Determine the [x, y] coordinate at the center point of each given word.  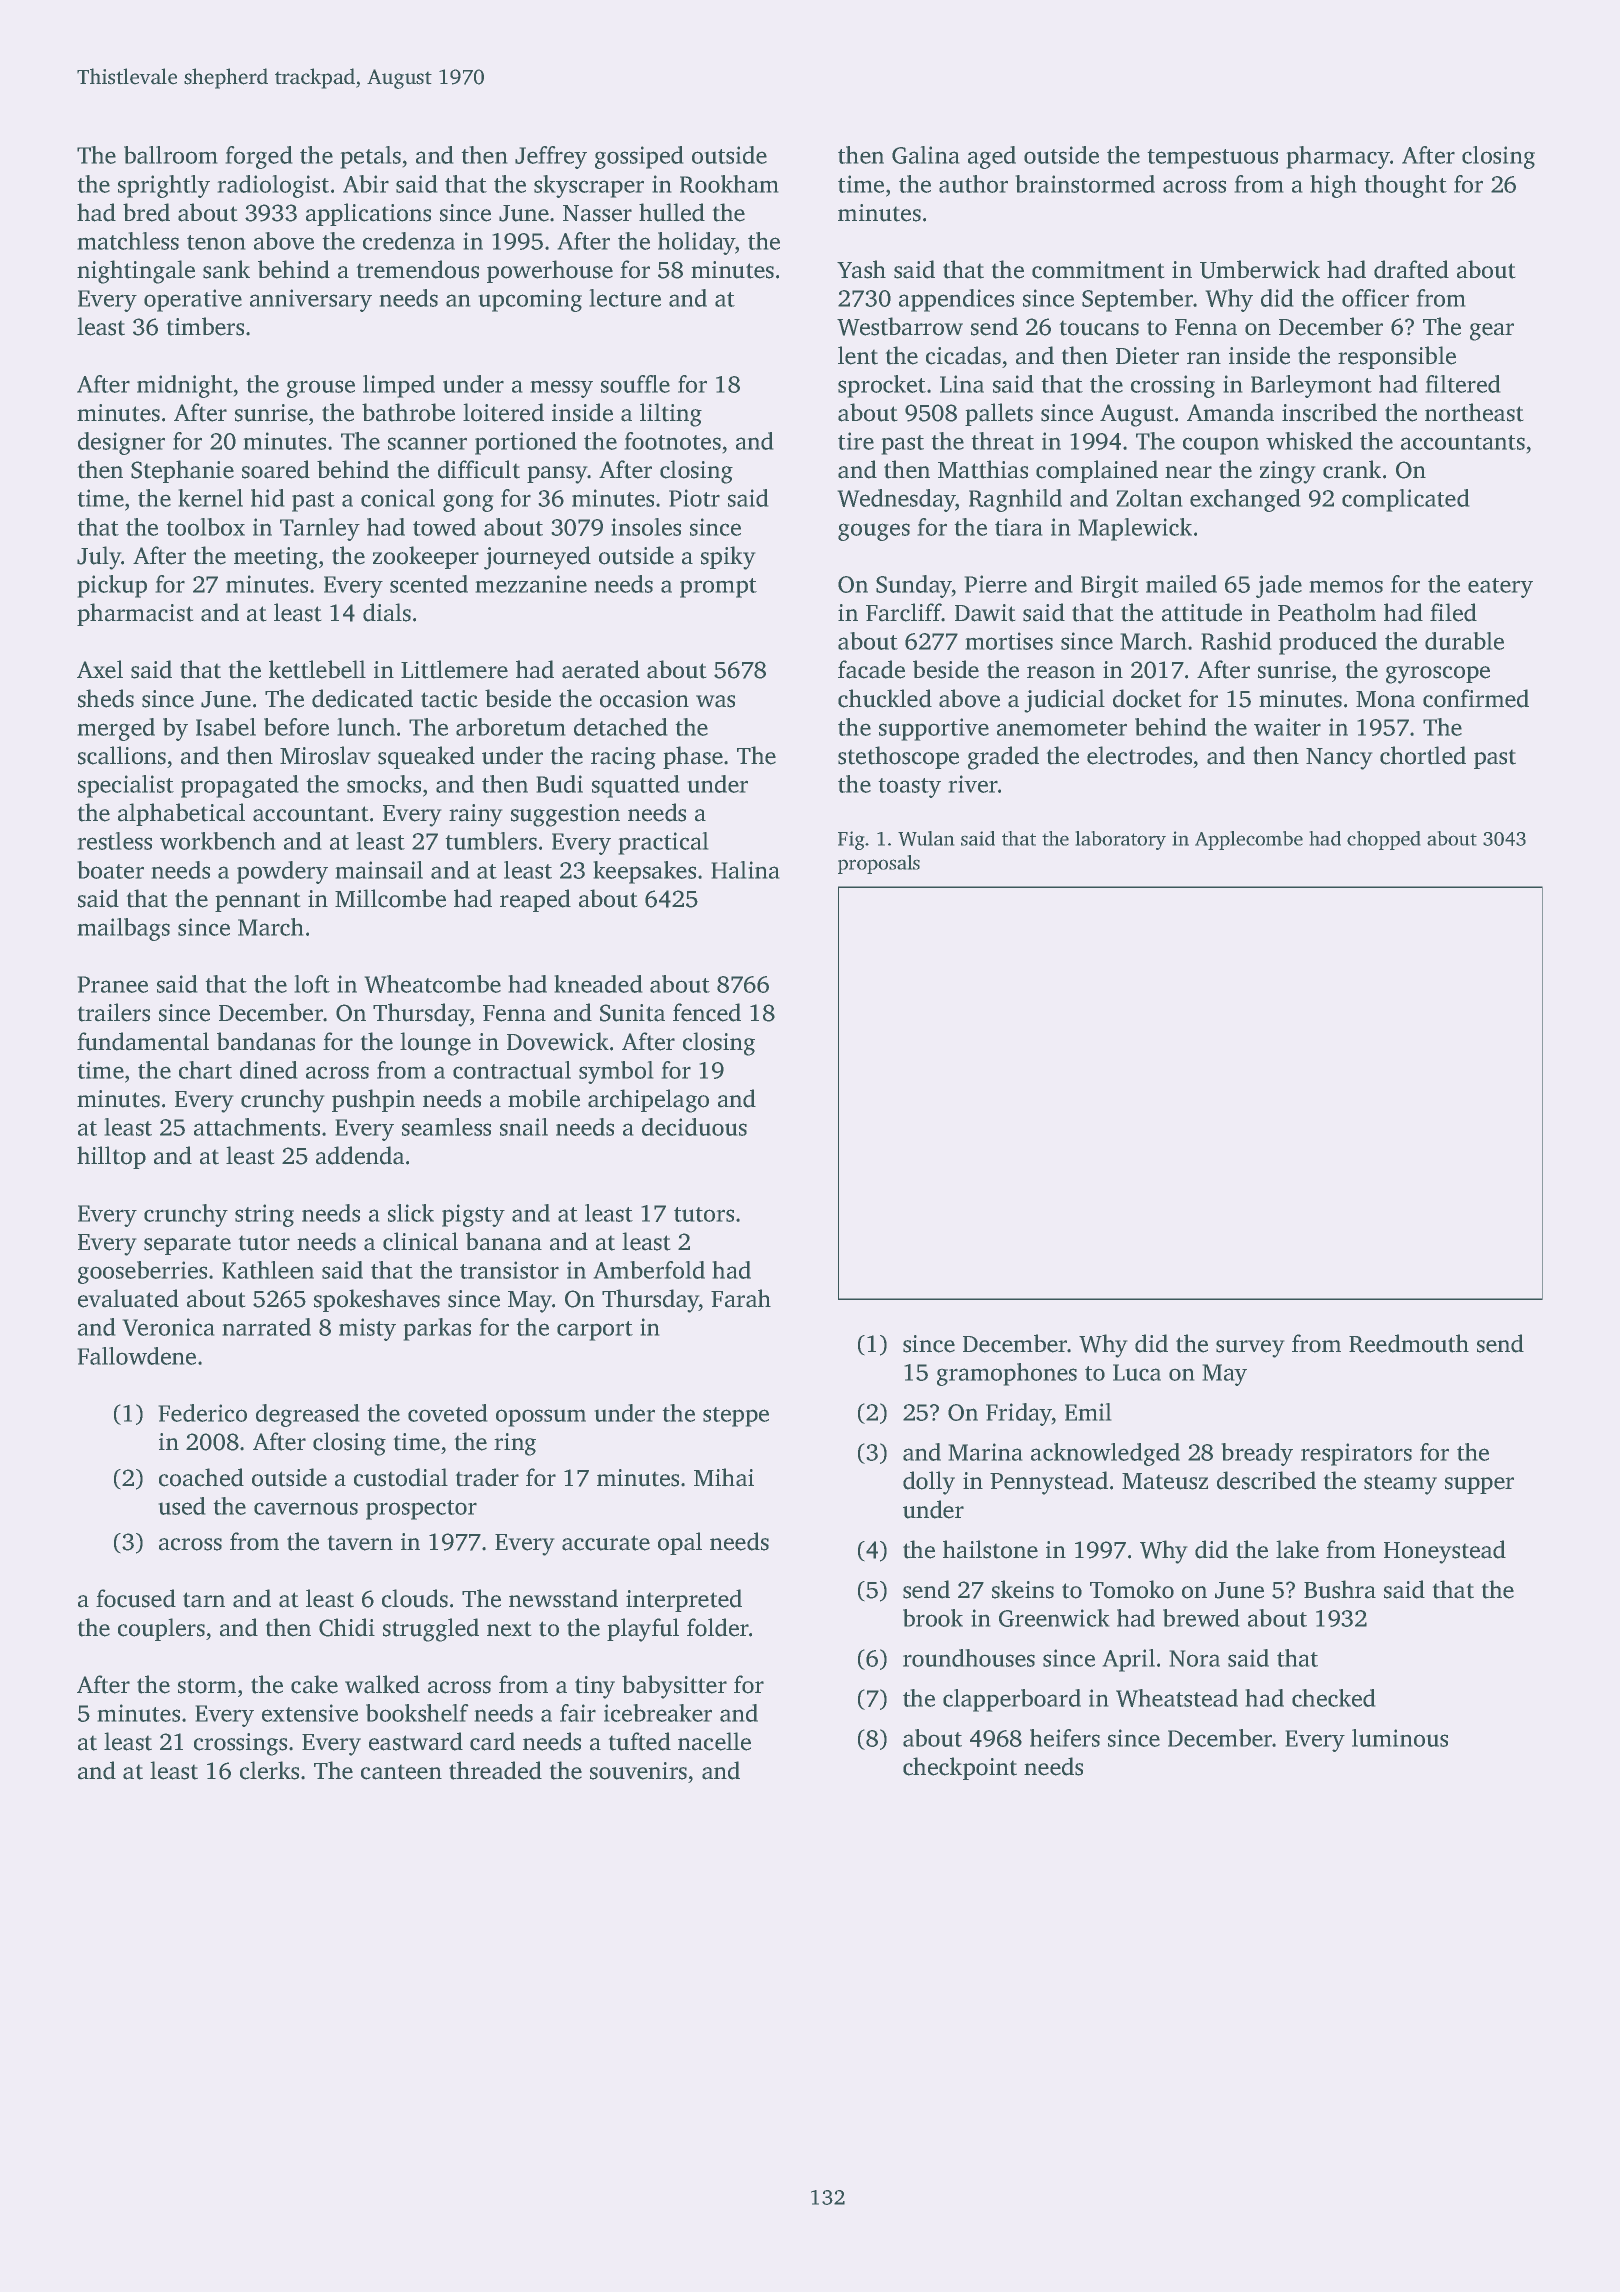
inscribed [1329, 412]
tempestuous [1212, 159]
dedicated [362, 698]
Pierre [995, 584]
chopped [1384, 840]
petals [370, 157]
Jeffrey [551, 157]
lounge [435, 1044]
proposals [879, 864]
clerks [269, 1770]
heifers [1065, 1738]
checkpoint [960, 1768]
